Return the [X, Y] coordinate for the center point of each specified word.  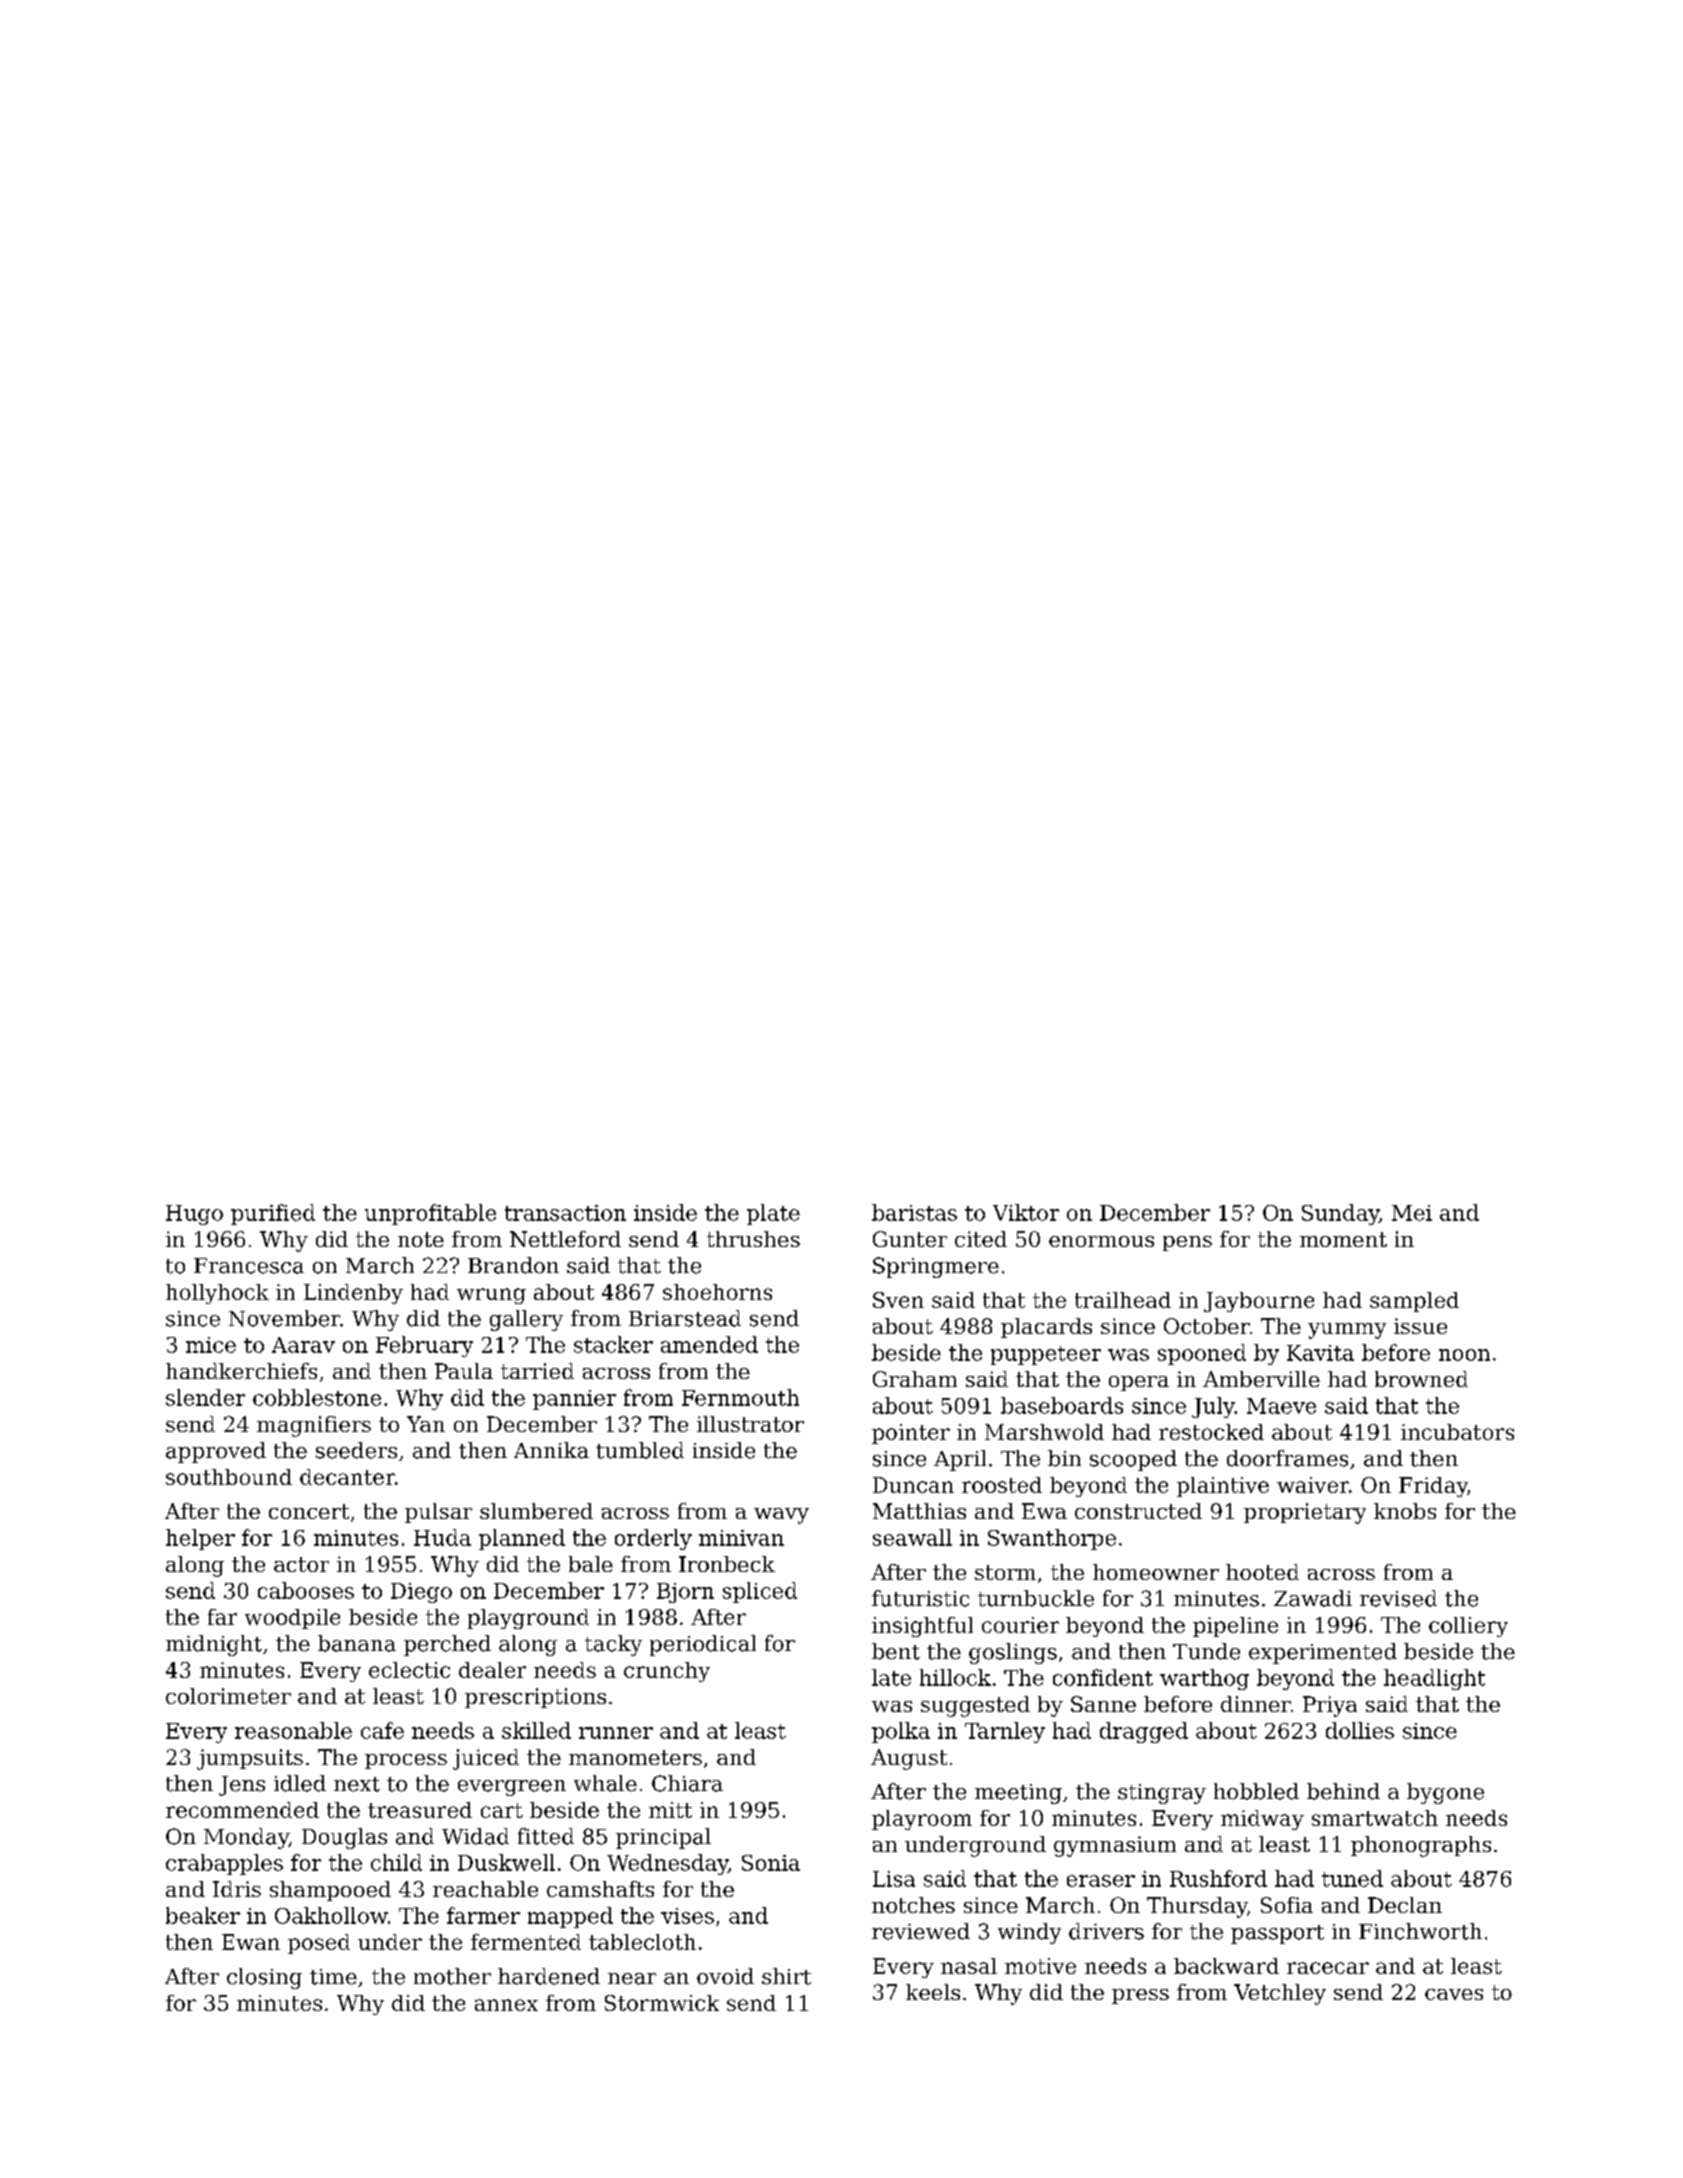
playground [528, 1619]
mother [452, 1976]
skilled [536, 1730]
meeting [1018, 1794]
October [1207, 1326]
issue [1420, 1326]
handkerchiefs [241, 1371]
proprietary [1305, 1513]
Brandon [513, 1265]
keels [933, 1992]
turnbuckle [1036, 1598]
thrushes [753, 1239]
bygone [1445, 1793]
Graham [915, 1379]
